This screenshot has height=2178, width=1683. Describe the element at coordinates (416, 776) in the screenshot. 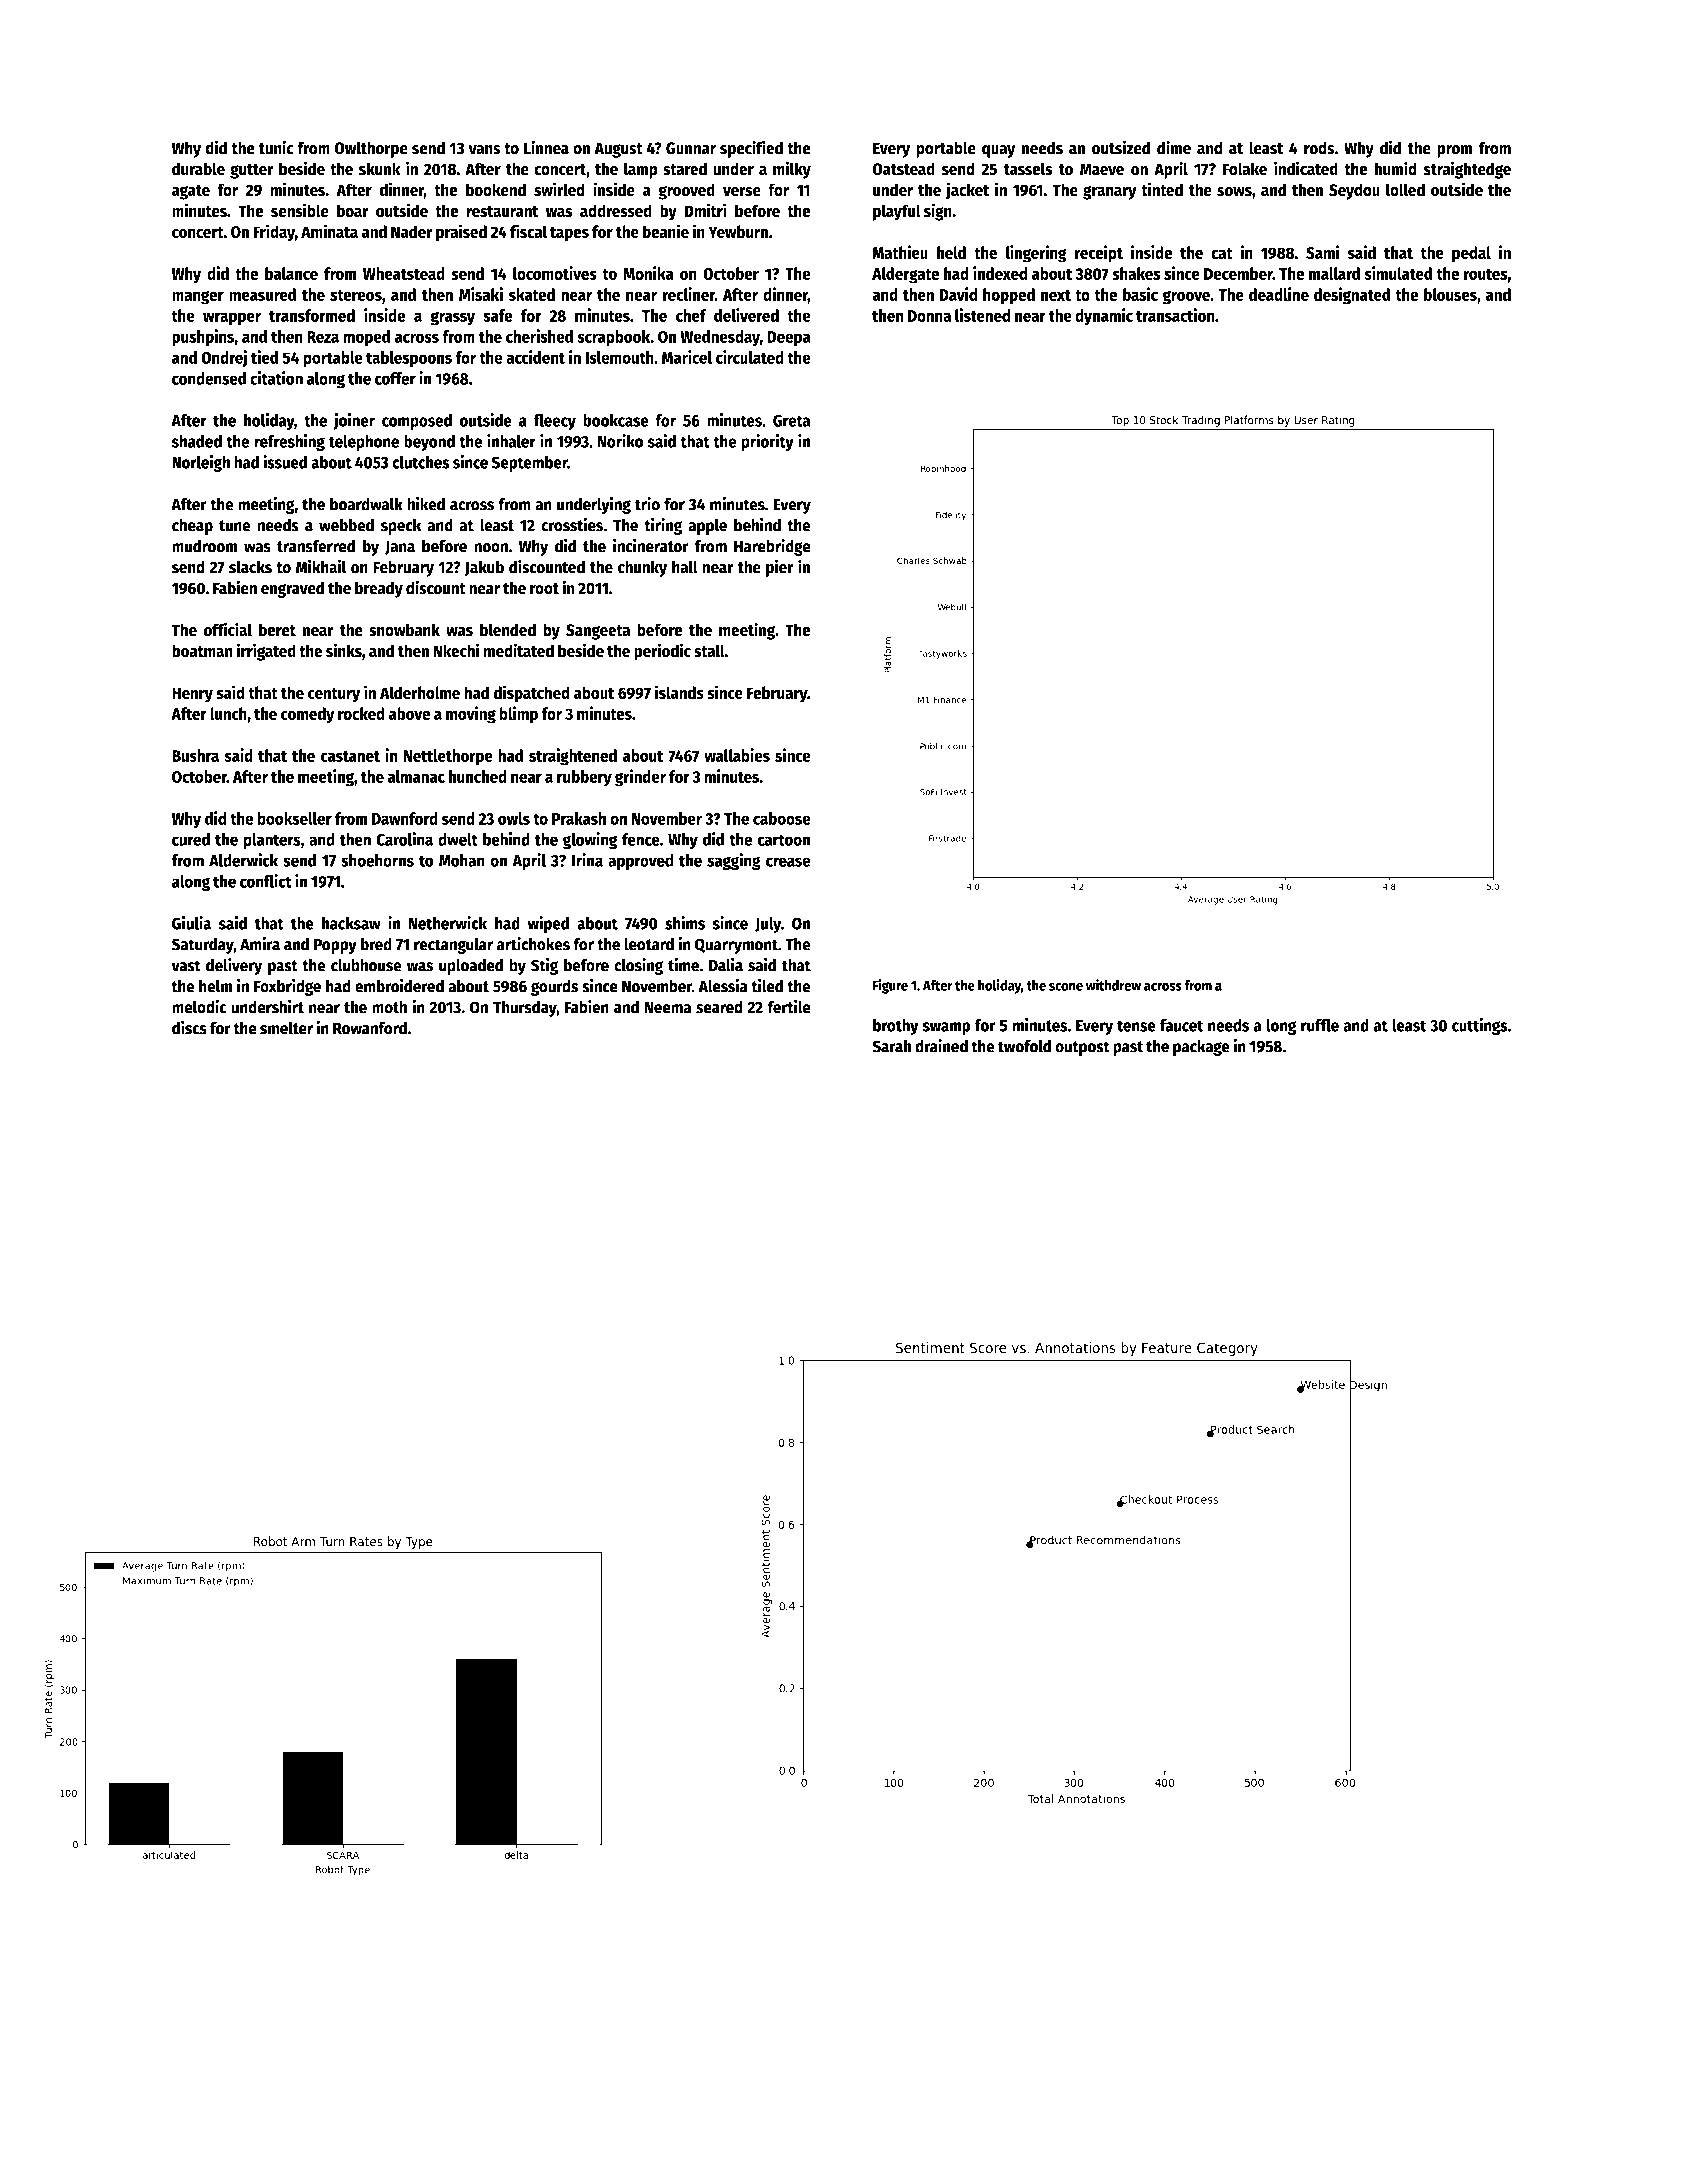

I see `almanac` at that location.
